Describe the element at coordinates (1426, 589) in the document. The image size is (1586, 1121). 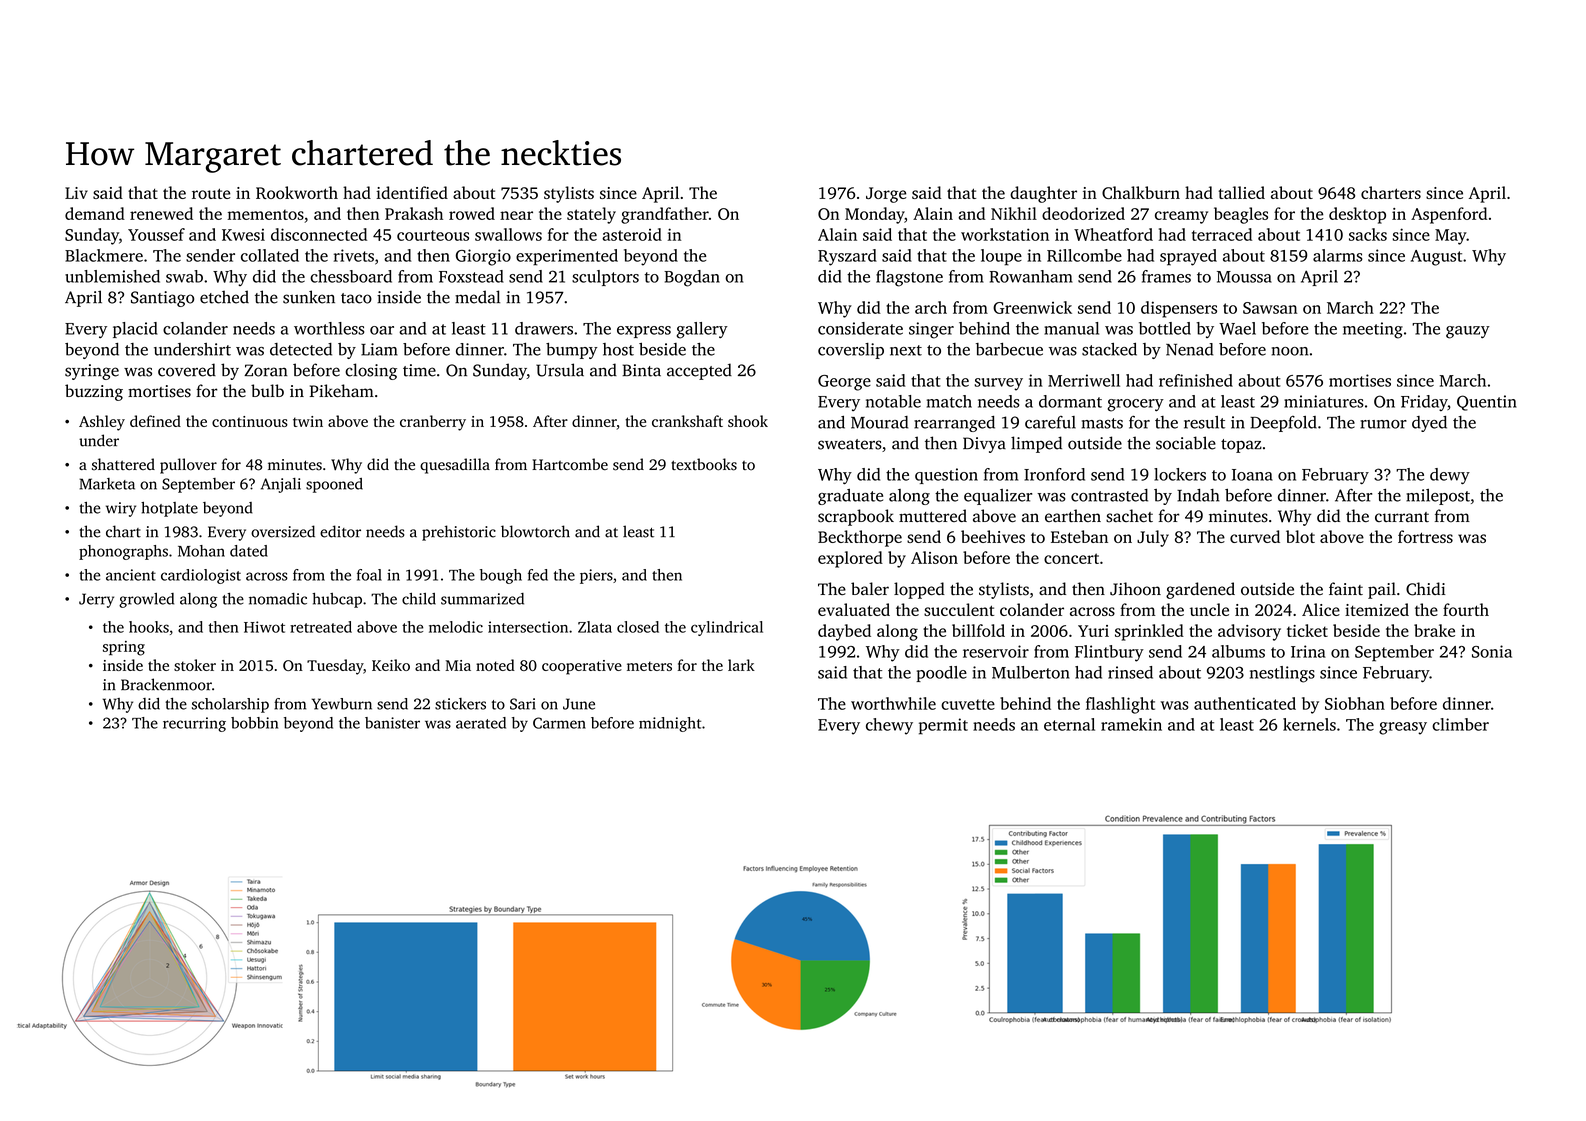
I see `Chidi` at that location.
